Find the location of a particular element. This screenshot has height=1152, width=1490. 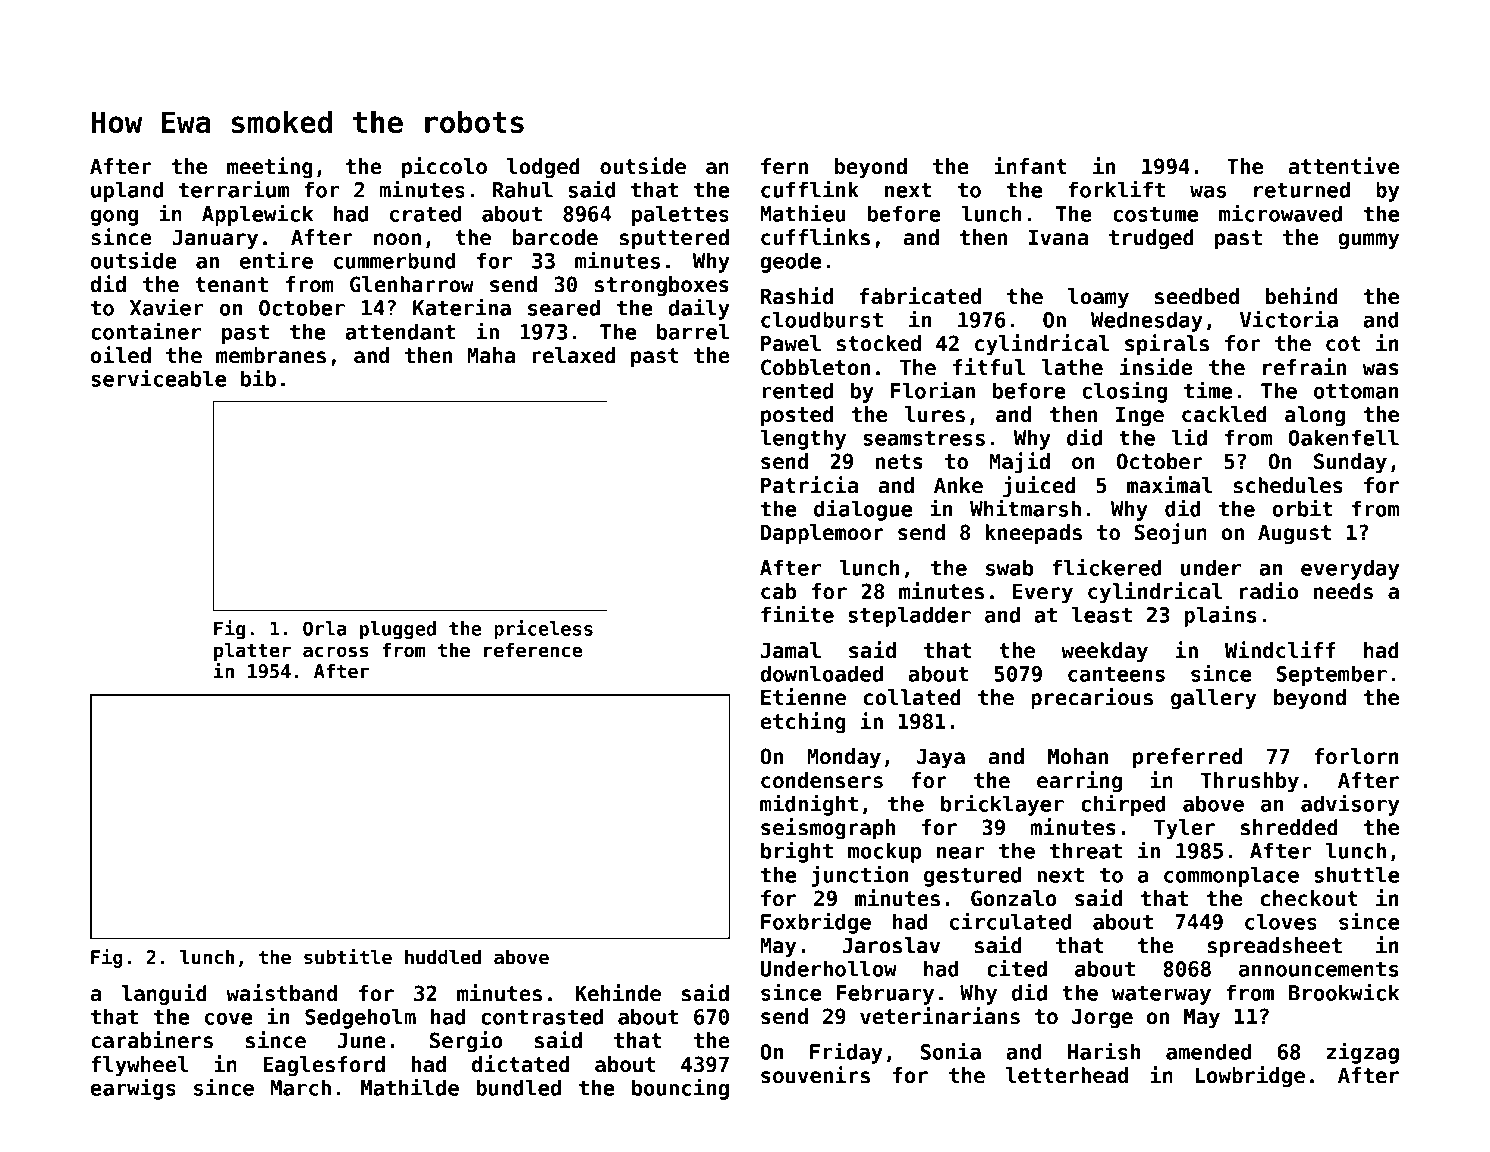

crated is located at coordinates (426, 213).
